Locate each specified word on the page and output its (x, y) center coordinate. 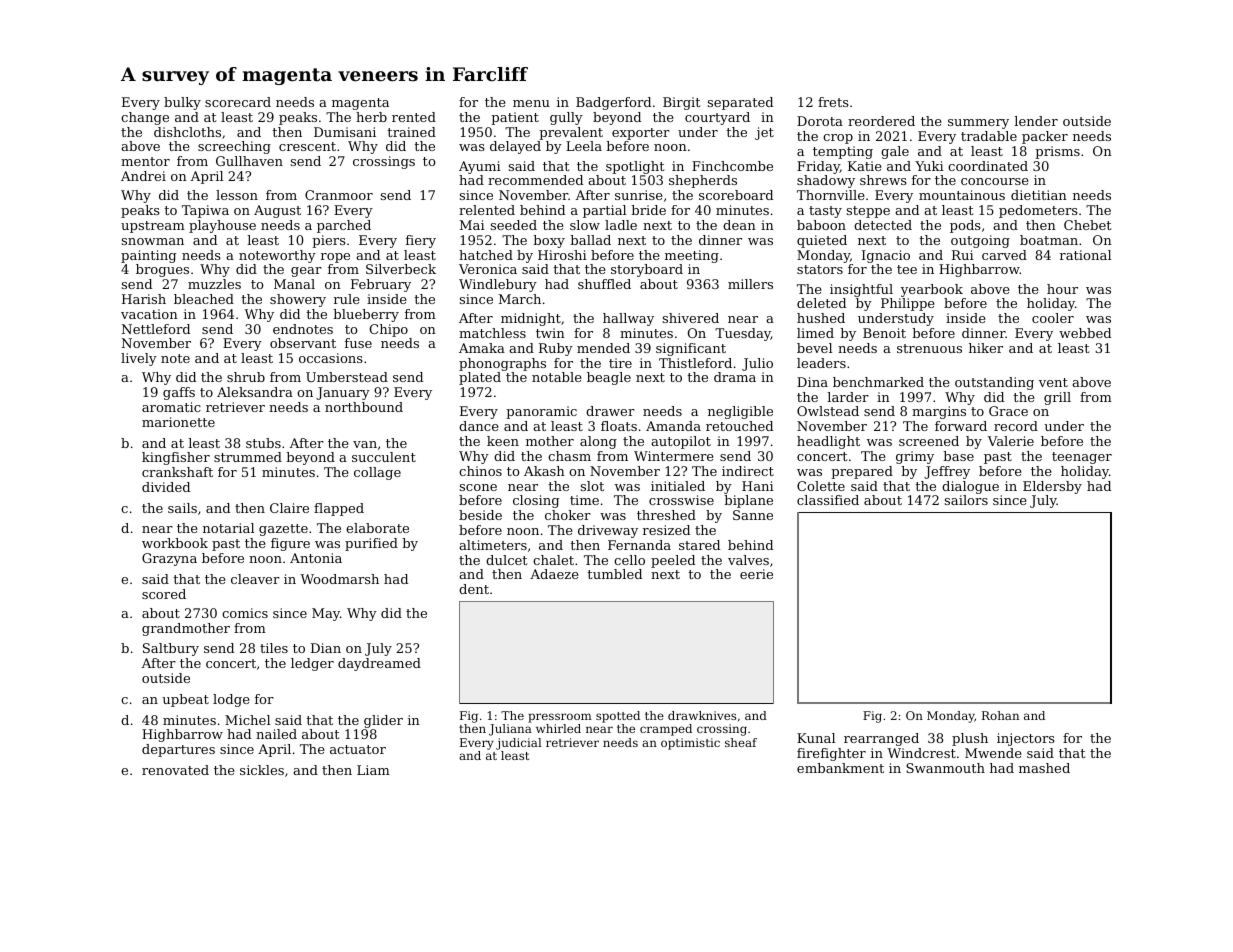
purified (371, 544)
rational (1085, 255)
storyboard (647, 270)
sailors (966, 500)
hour (1062, 289)
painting (148, 256)
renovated (175, 770)
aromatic (171, 407)
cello (629, 560)
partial (604, 211)
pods (965, 226)
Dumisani (345, 132)
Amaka (482, 348)
